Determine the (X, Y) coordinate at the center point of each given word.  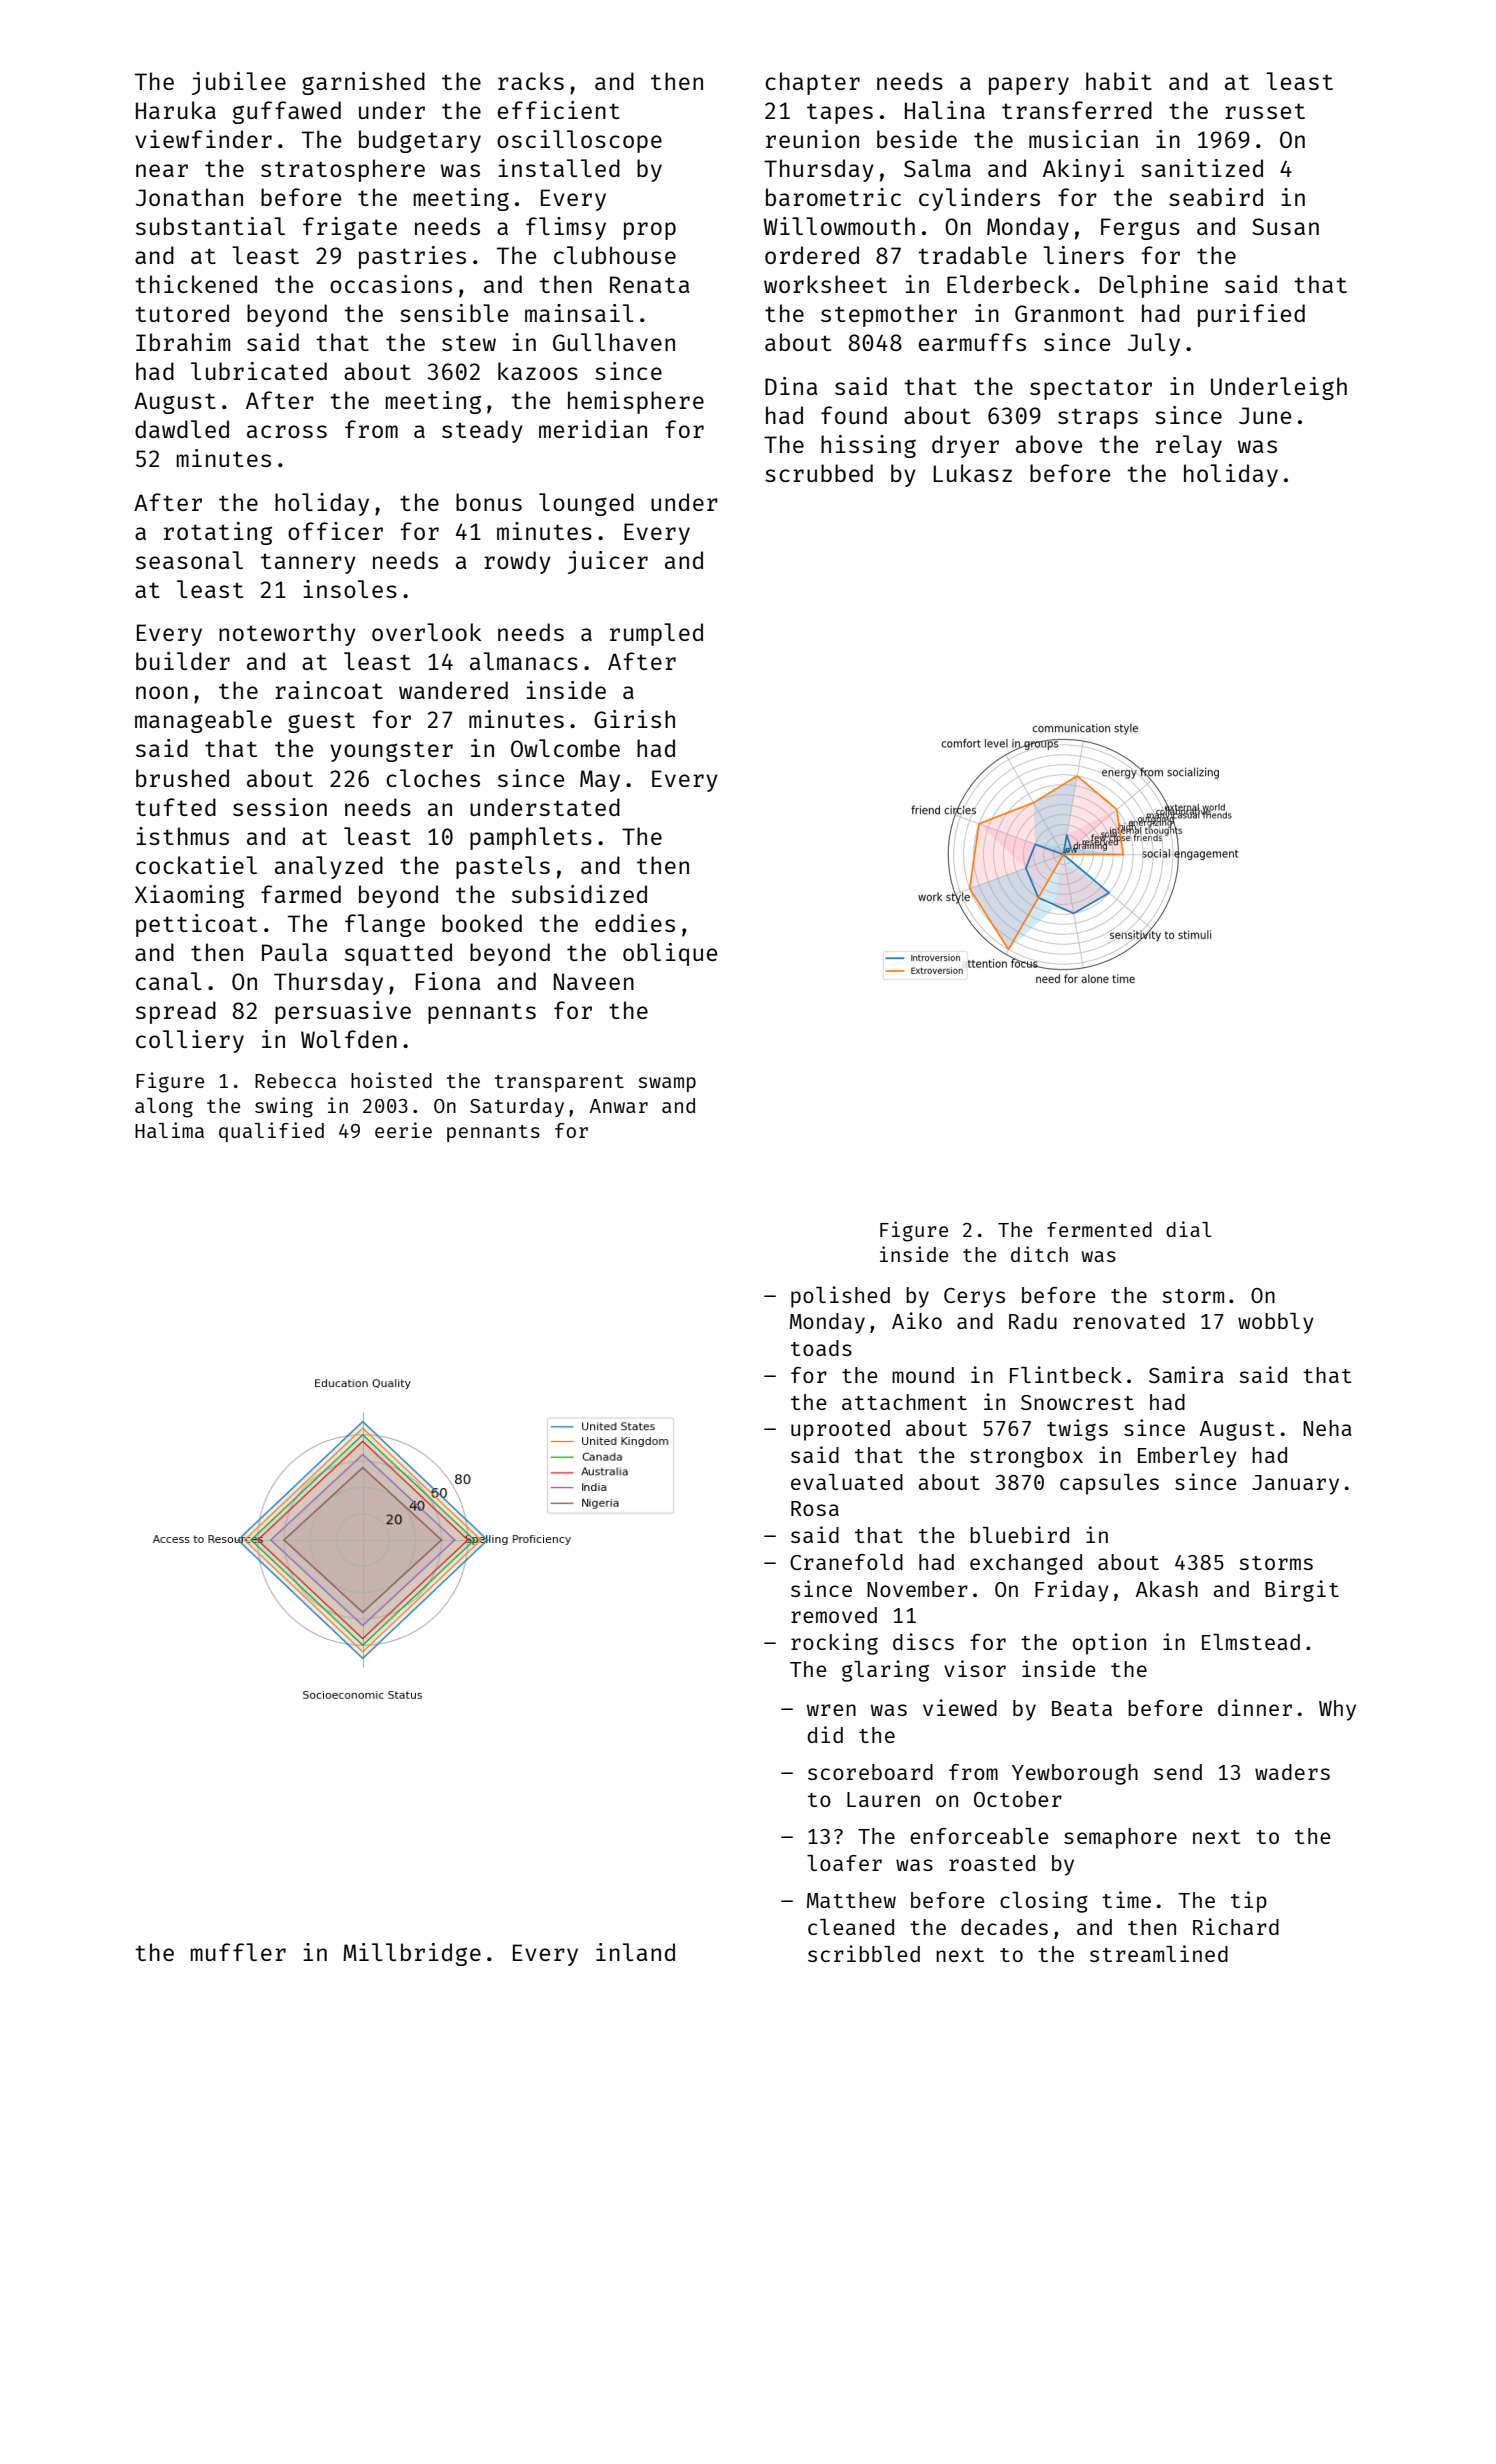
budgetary (420, 141)
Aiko (917, 1320)
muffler (238, 1952)
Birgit (1302, 1591)
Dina (791, 386)
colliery (190, 1041)
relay (1189, 446)
